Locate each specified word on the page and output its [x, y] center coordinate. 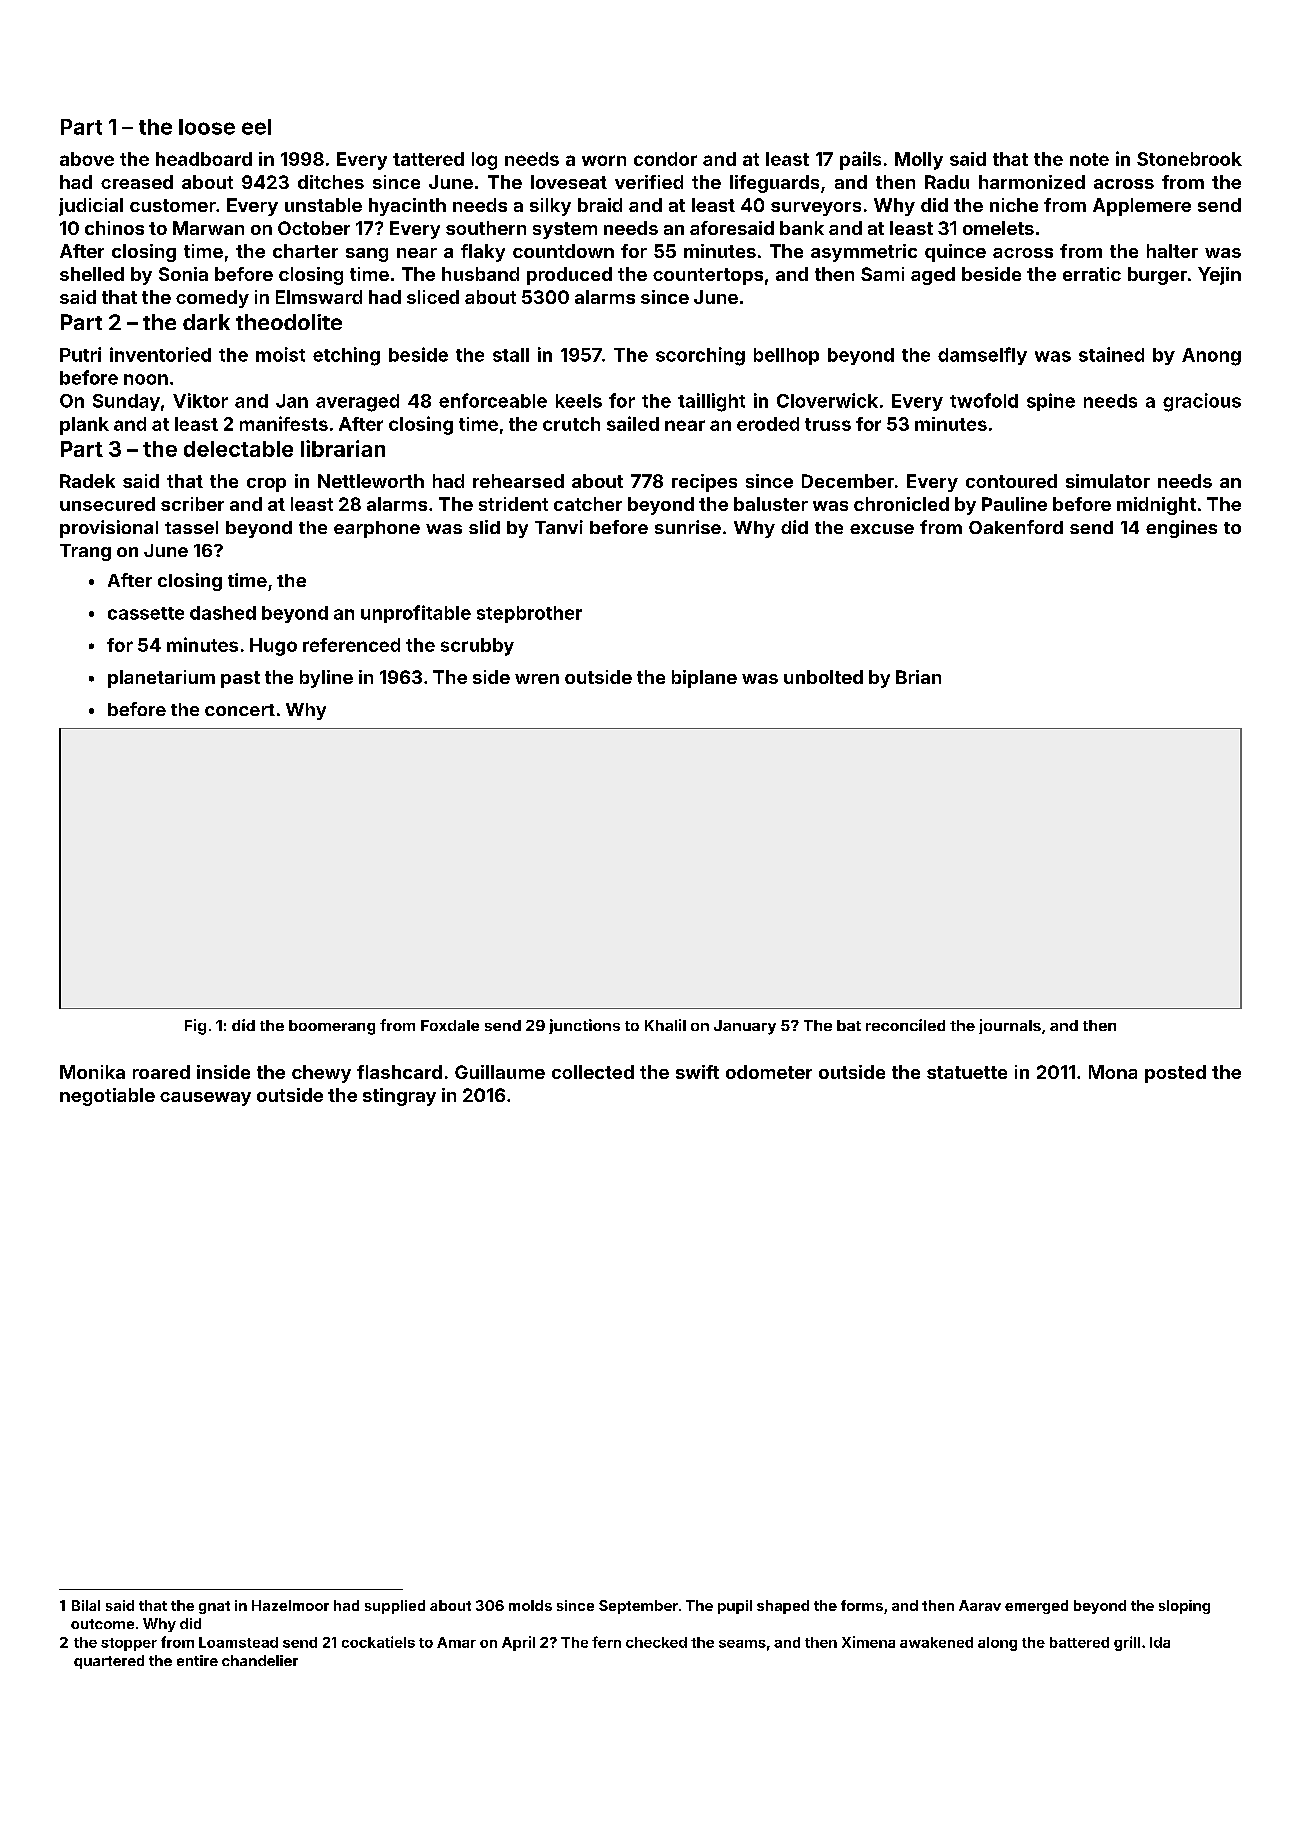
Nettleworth [371, 481]
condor [665, 159]
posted [1175, 1074]
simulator [1108, 481]
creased [137, 182]
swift [697, 1072]
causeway [205, 1099]
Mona [1113, 1072]
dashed [223, 613]
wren [537, 679]
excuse [882, 529]
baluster [771, 504]
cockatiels [378, 1642]
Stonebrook [1189, 159]
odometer [769, 1072]
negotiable [107, 1097]
